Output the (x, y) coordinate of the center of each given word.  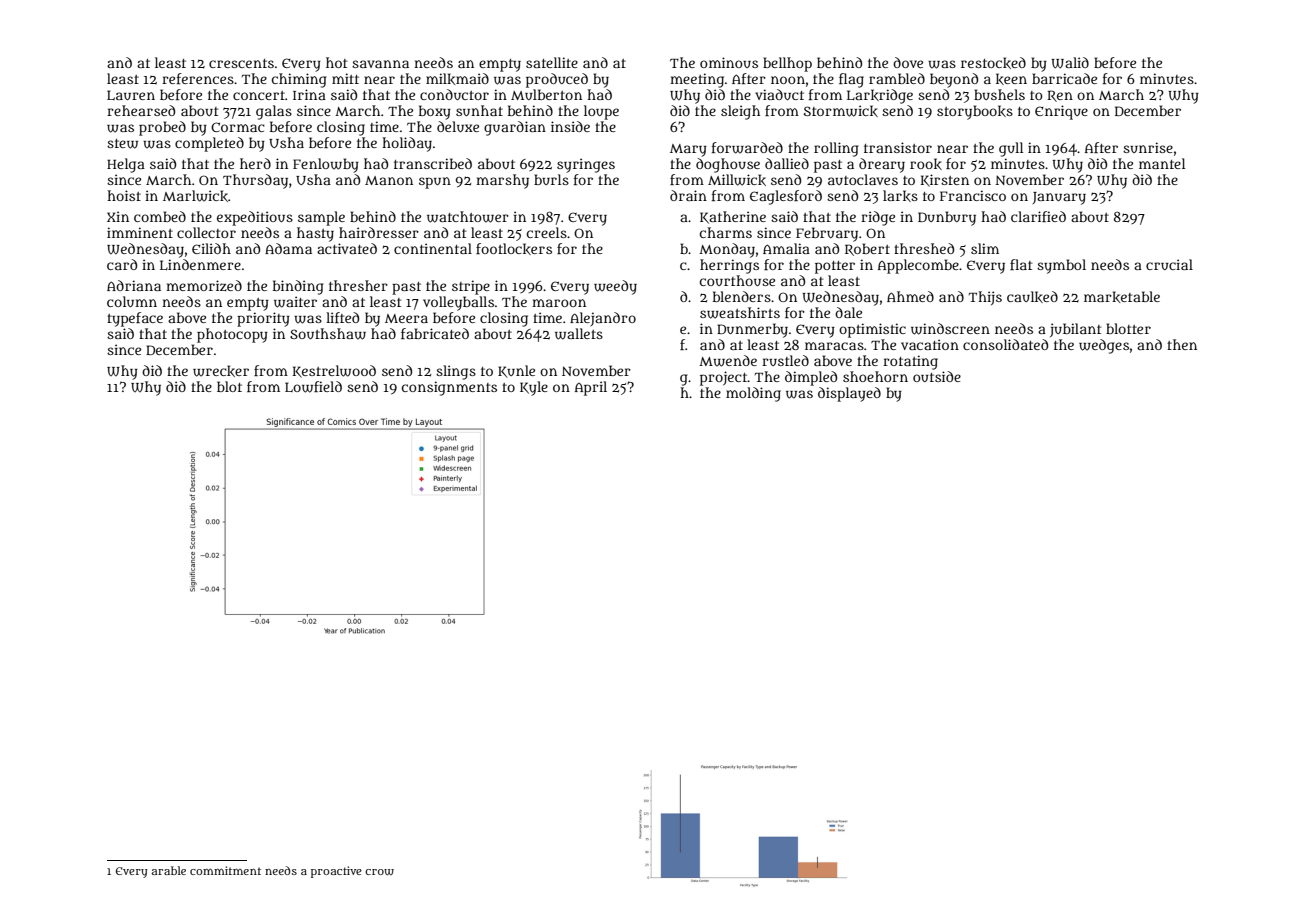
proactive (336, 872)
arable (169, 870)
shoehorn (875, 376)
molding (753, 394)
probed (162, 128)
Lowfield (313, 387)
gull (1011, 149)
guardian (515, 128)
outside (937, 376)
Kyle (534, 388)
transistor (898, 147)
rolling (836, 149)
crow (379, 872)
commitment (225, 870)
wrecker (221, 371)
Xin (118, 216)
